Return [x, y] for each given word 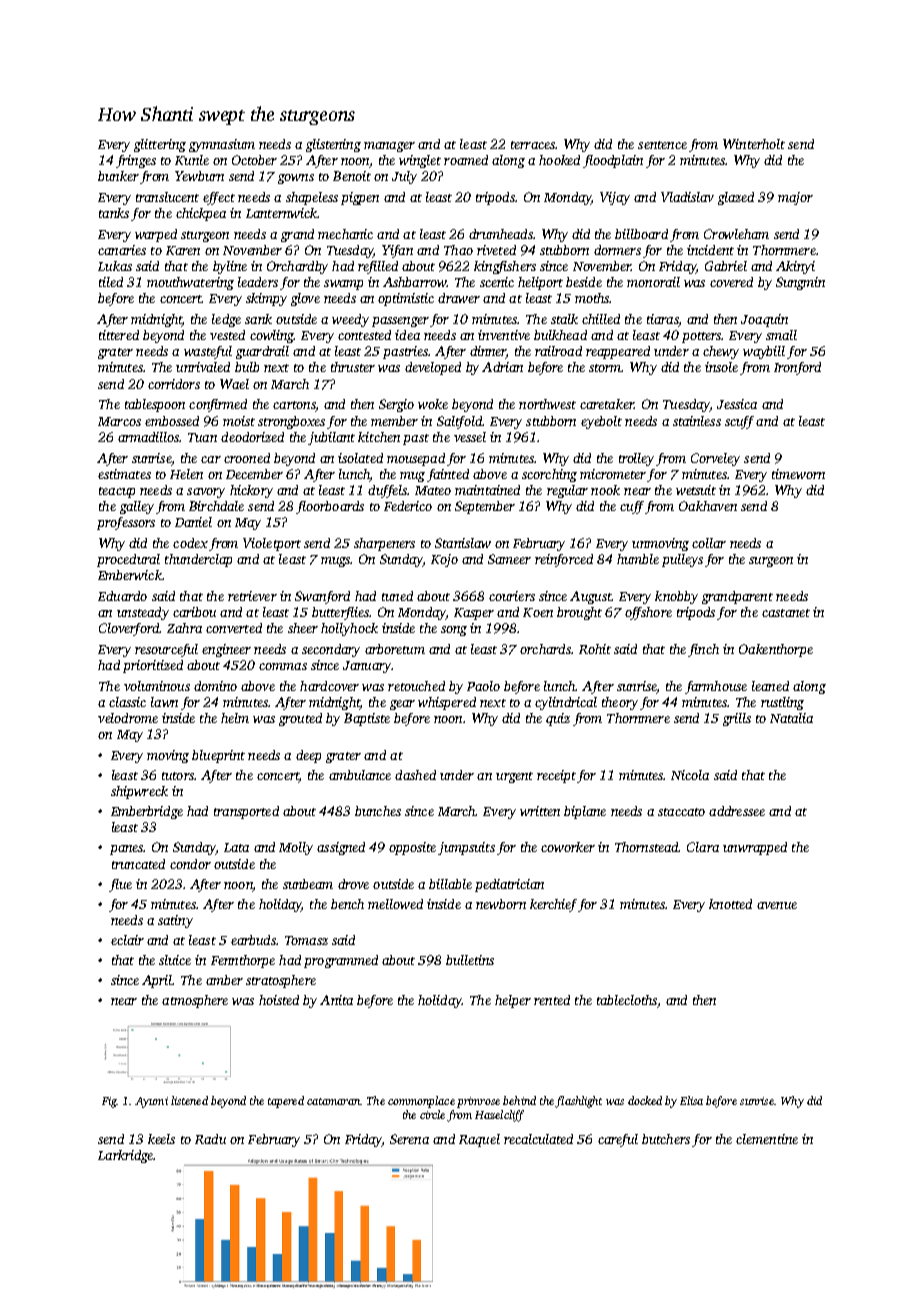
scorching [549, 475]
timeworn [798, 474]
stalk [564, 319]
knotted [730, 904]
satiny [175, 921]
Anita [336, 1000]
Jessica [737, 404]
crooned [247, 458]
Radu [210, 1139]
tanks [114, 213]
